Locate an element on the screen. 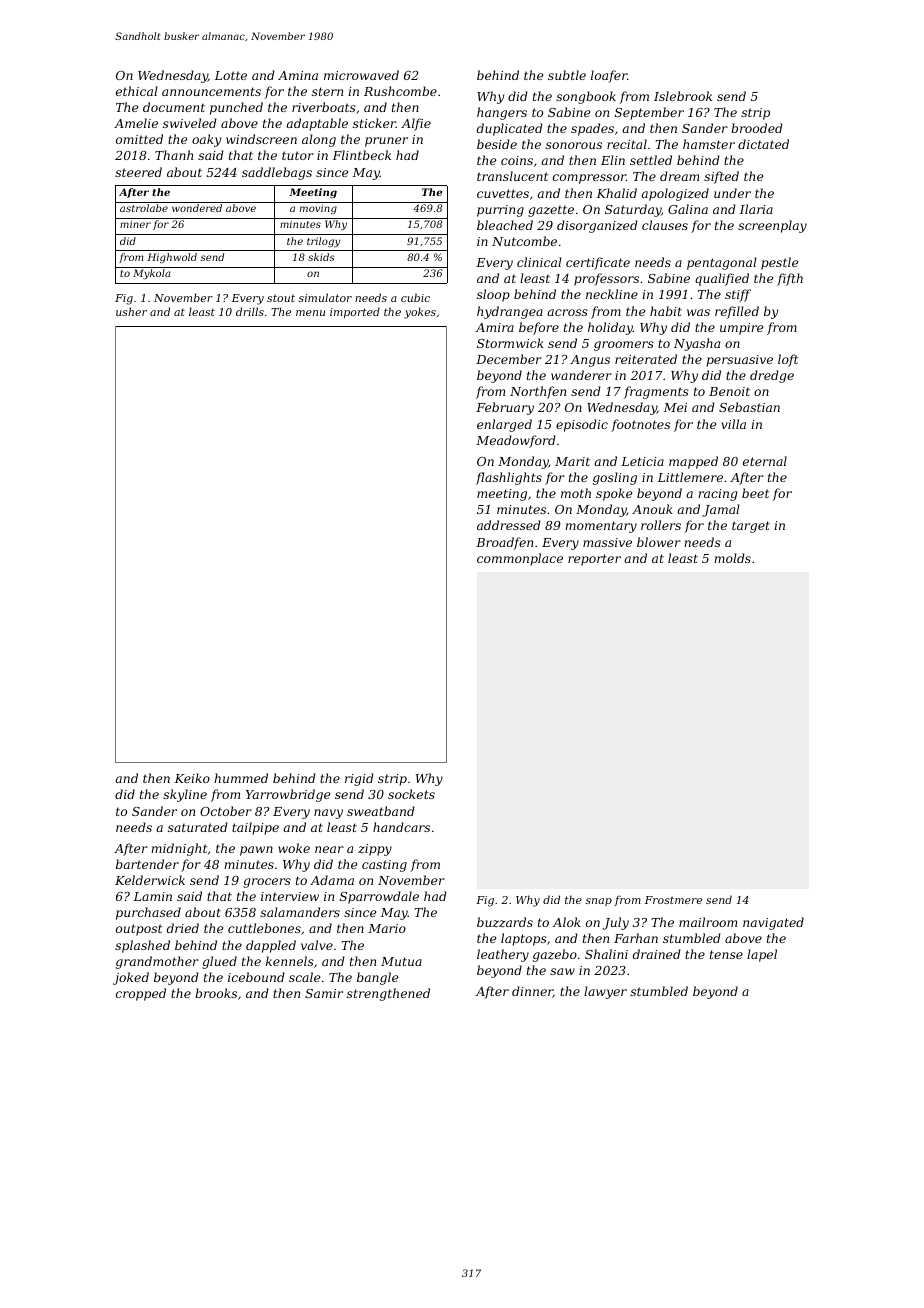  cuvettes is located at coordinates (503, 193).
